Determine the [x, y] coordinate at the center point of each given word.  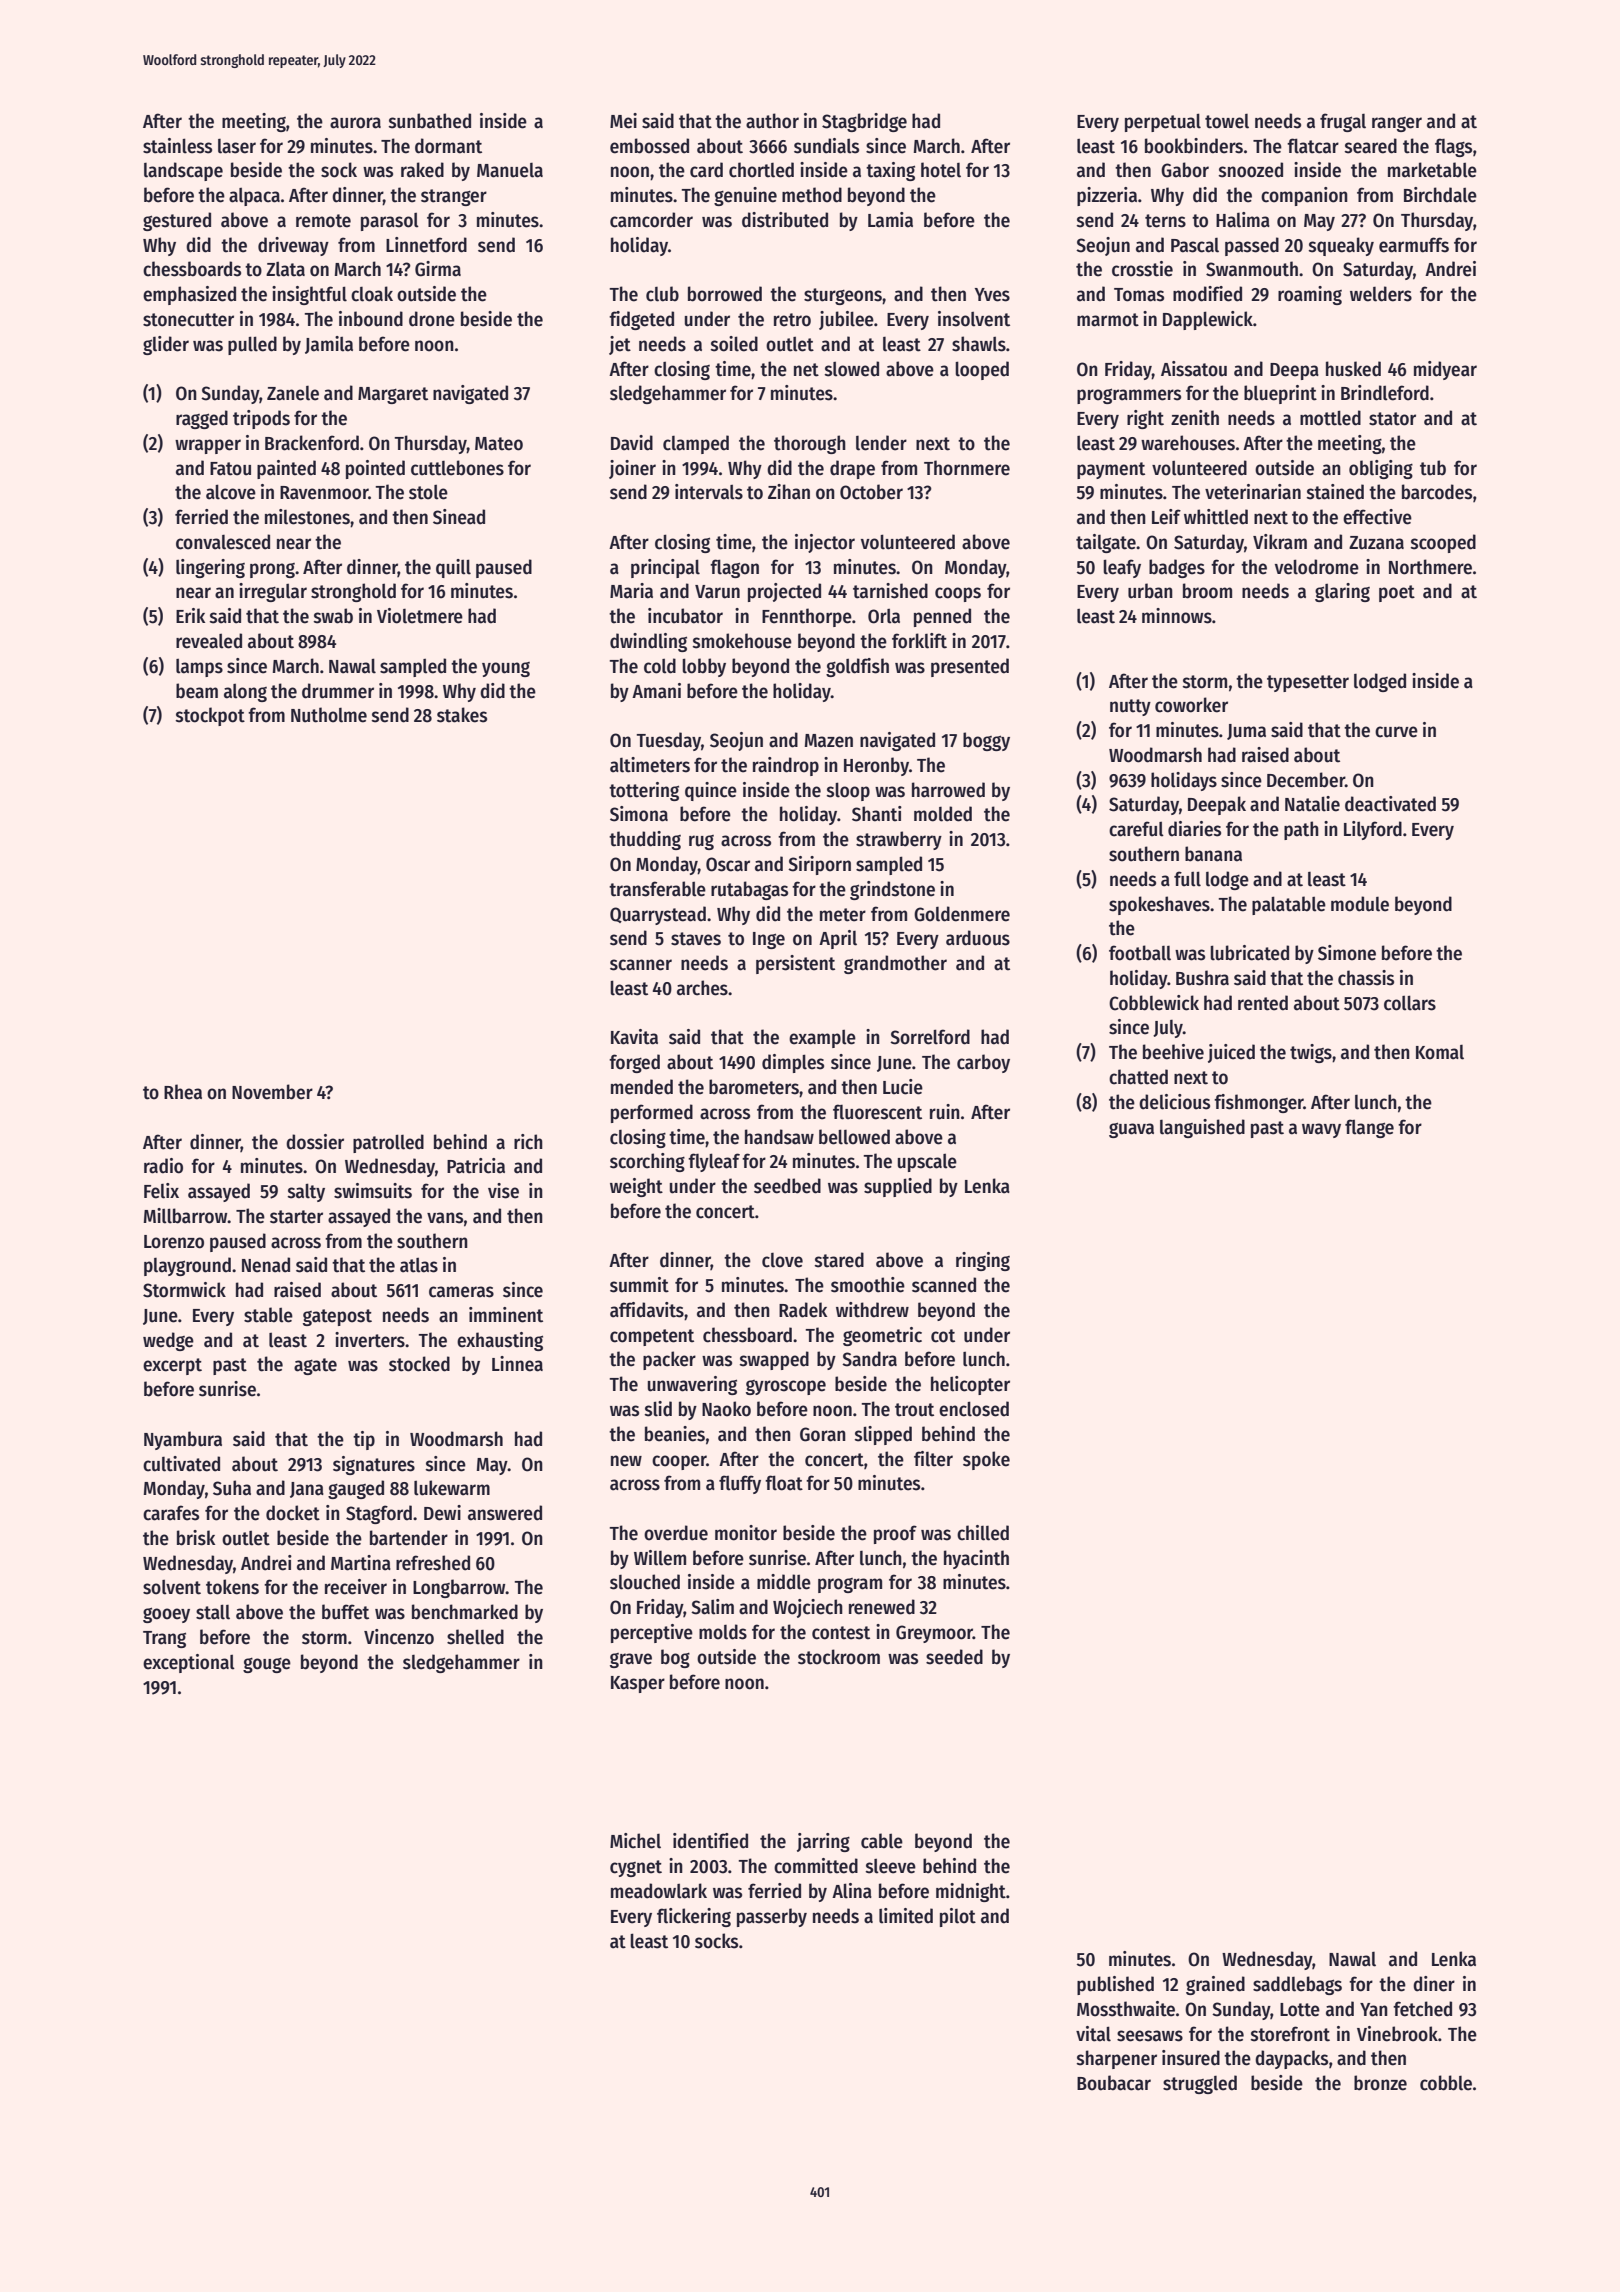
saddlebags [1297, 1985]
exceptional [189, 1663]
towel [1227, 121]
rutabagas [749, 890]
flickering [694, 1917]
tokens [232, 1587]
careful [1136, 829]
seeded [954, 1657]
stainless [177, 146]
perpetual [1163, 122]
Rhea [183, 1092]
